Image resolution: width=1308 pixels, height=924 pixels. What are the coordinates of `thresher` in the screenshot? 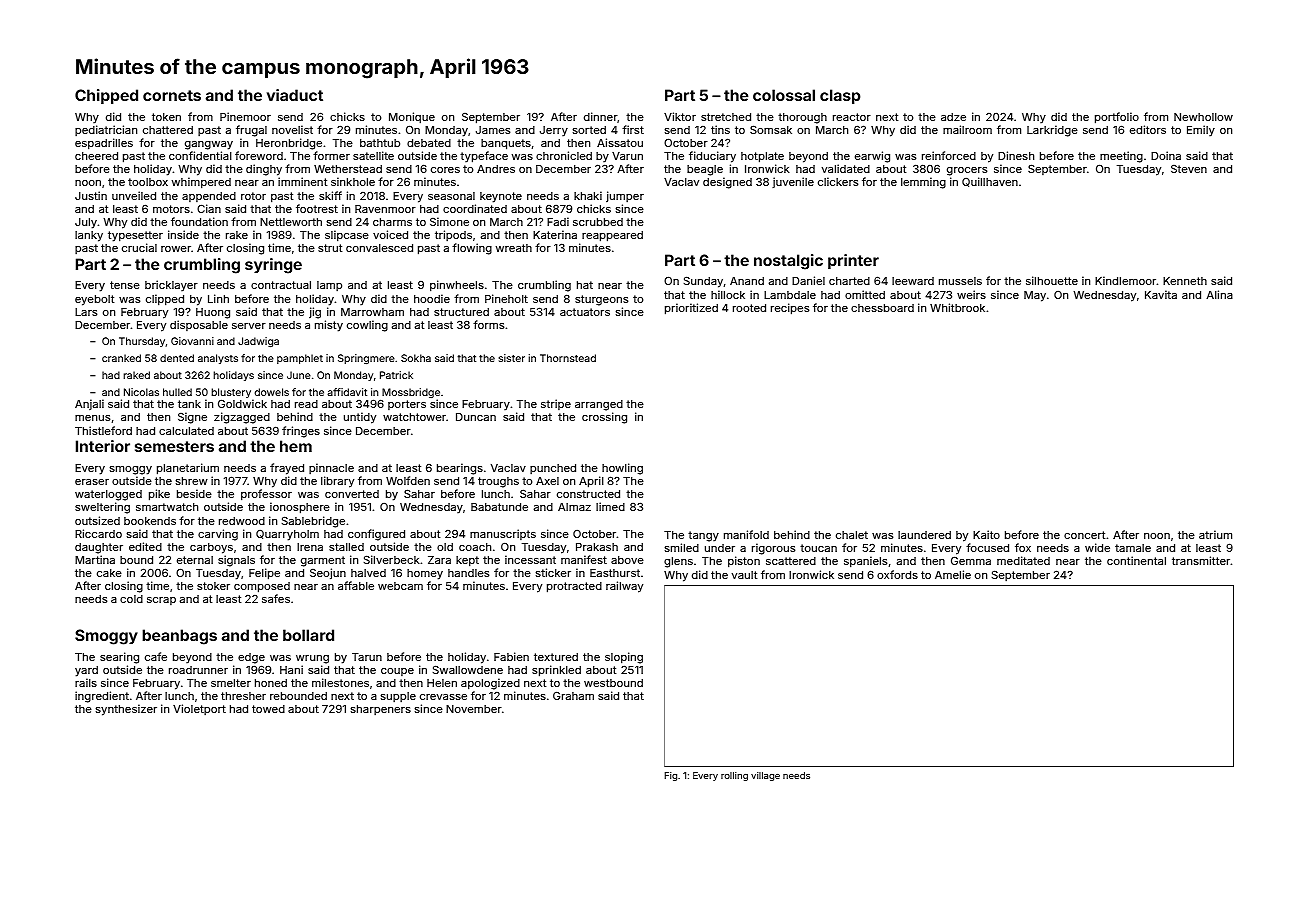 It's located at (243, 696).
